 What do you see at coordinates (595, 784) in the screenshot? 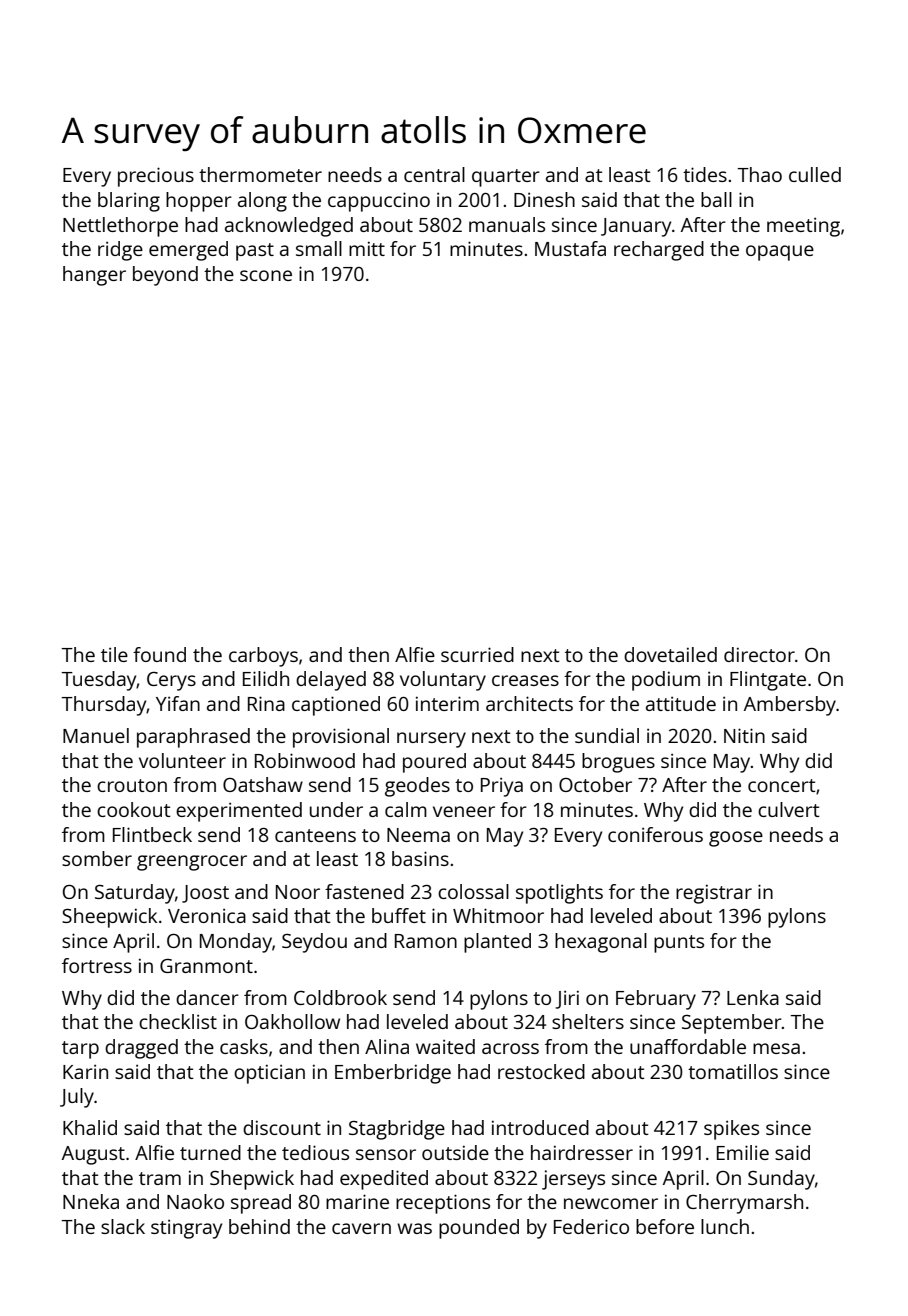
I see `October` at bounding box center [595, 784].
